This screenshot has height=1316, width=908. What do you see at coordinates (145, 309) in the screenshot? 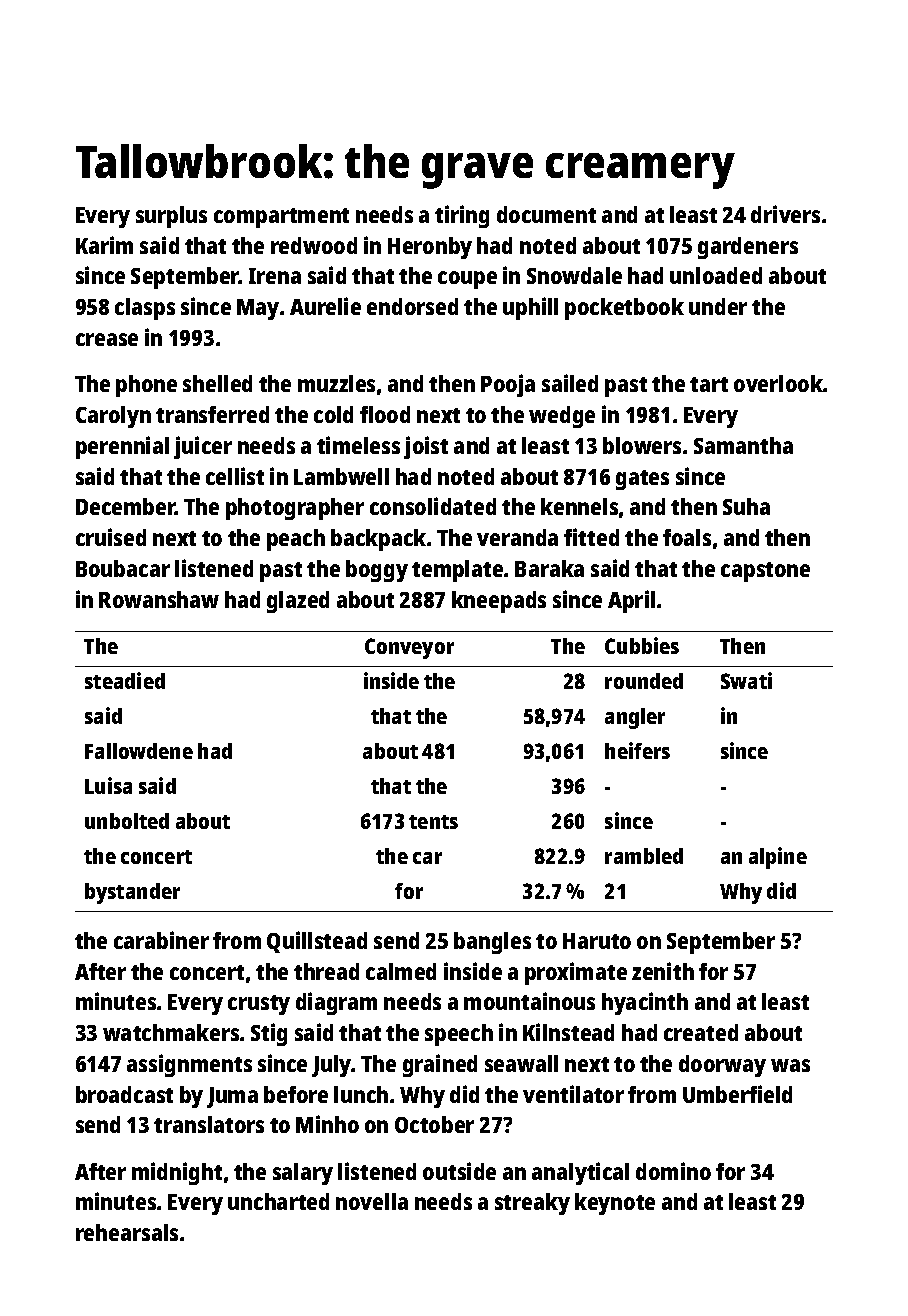
I see `clasps` at bounding box center [145, 309].
